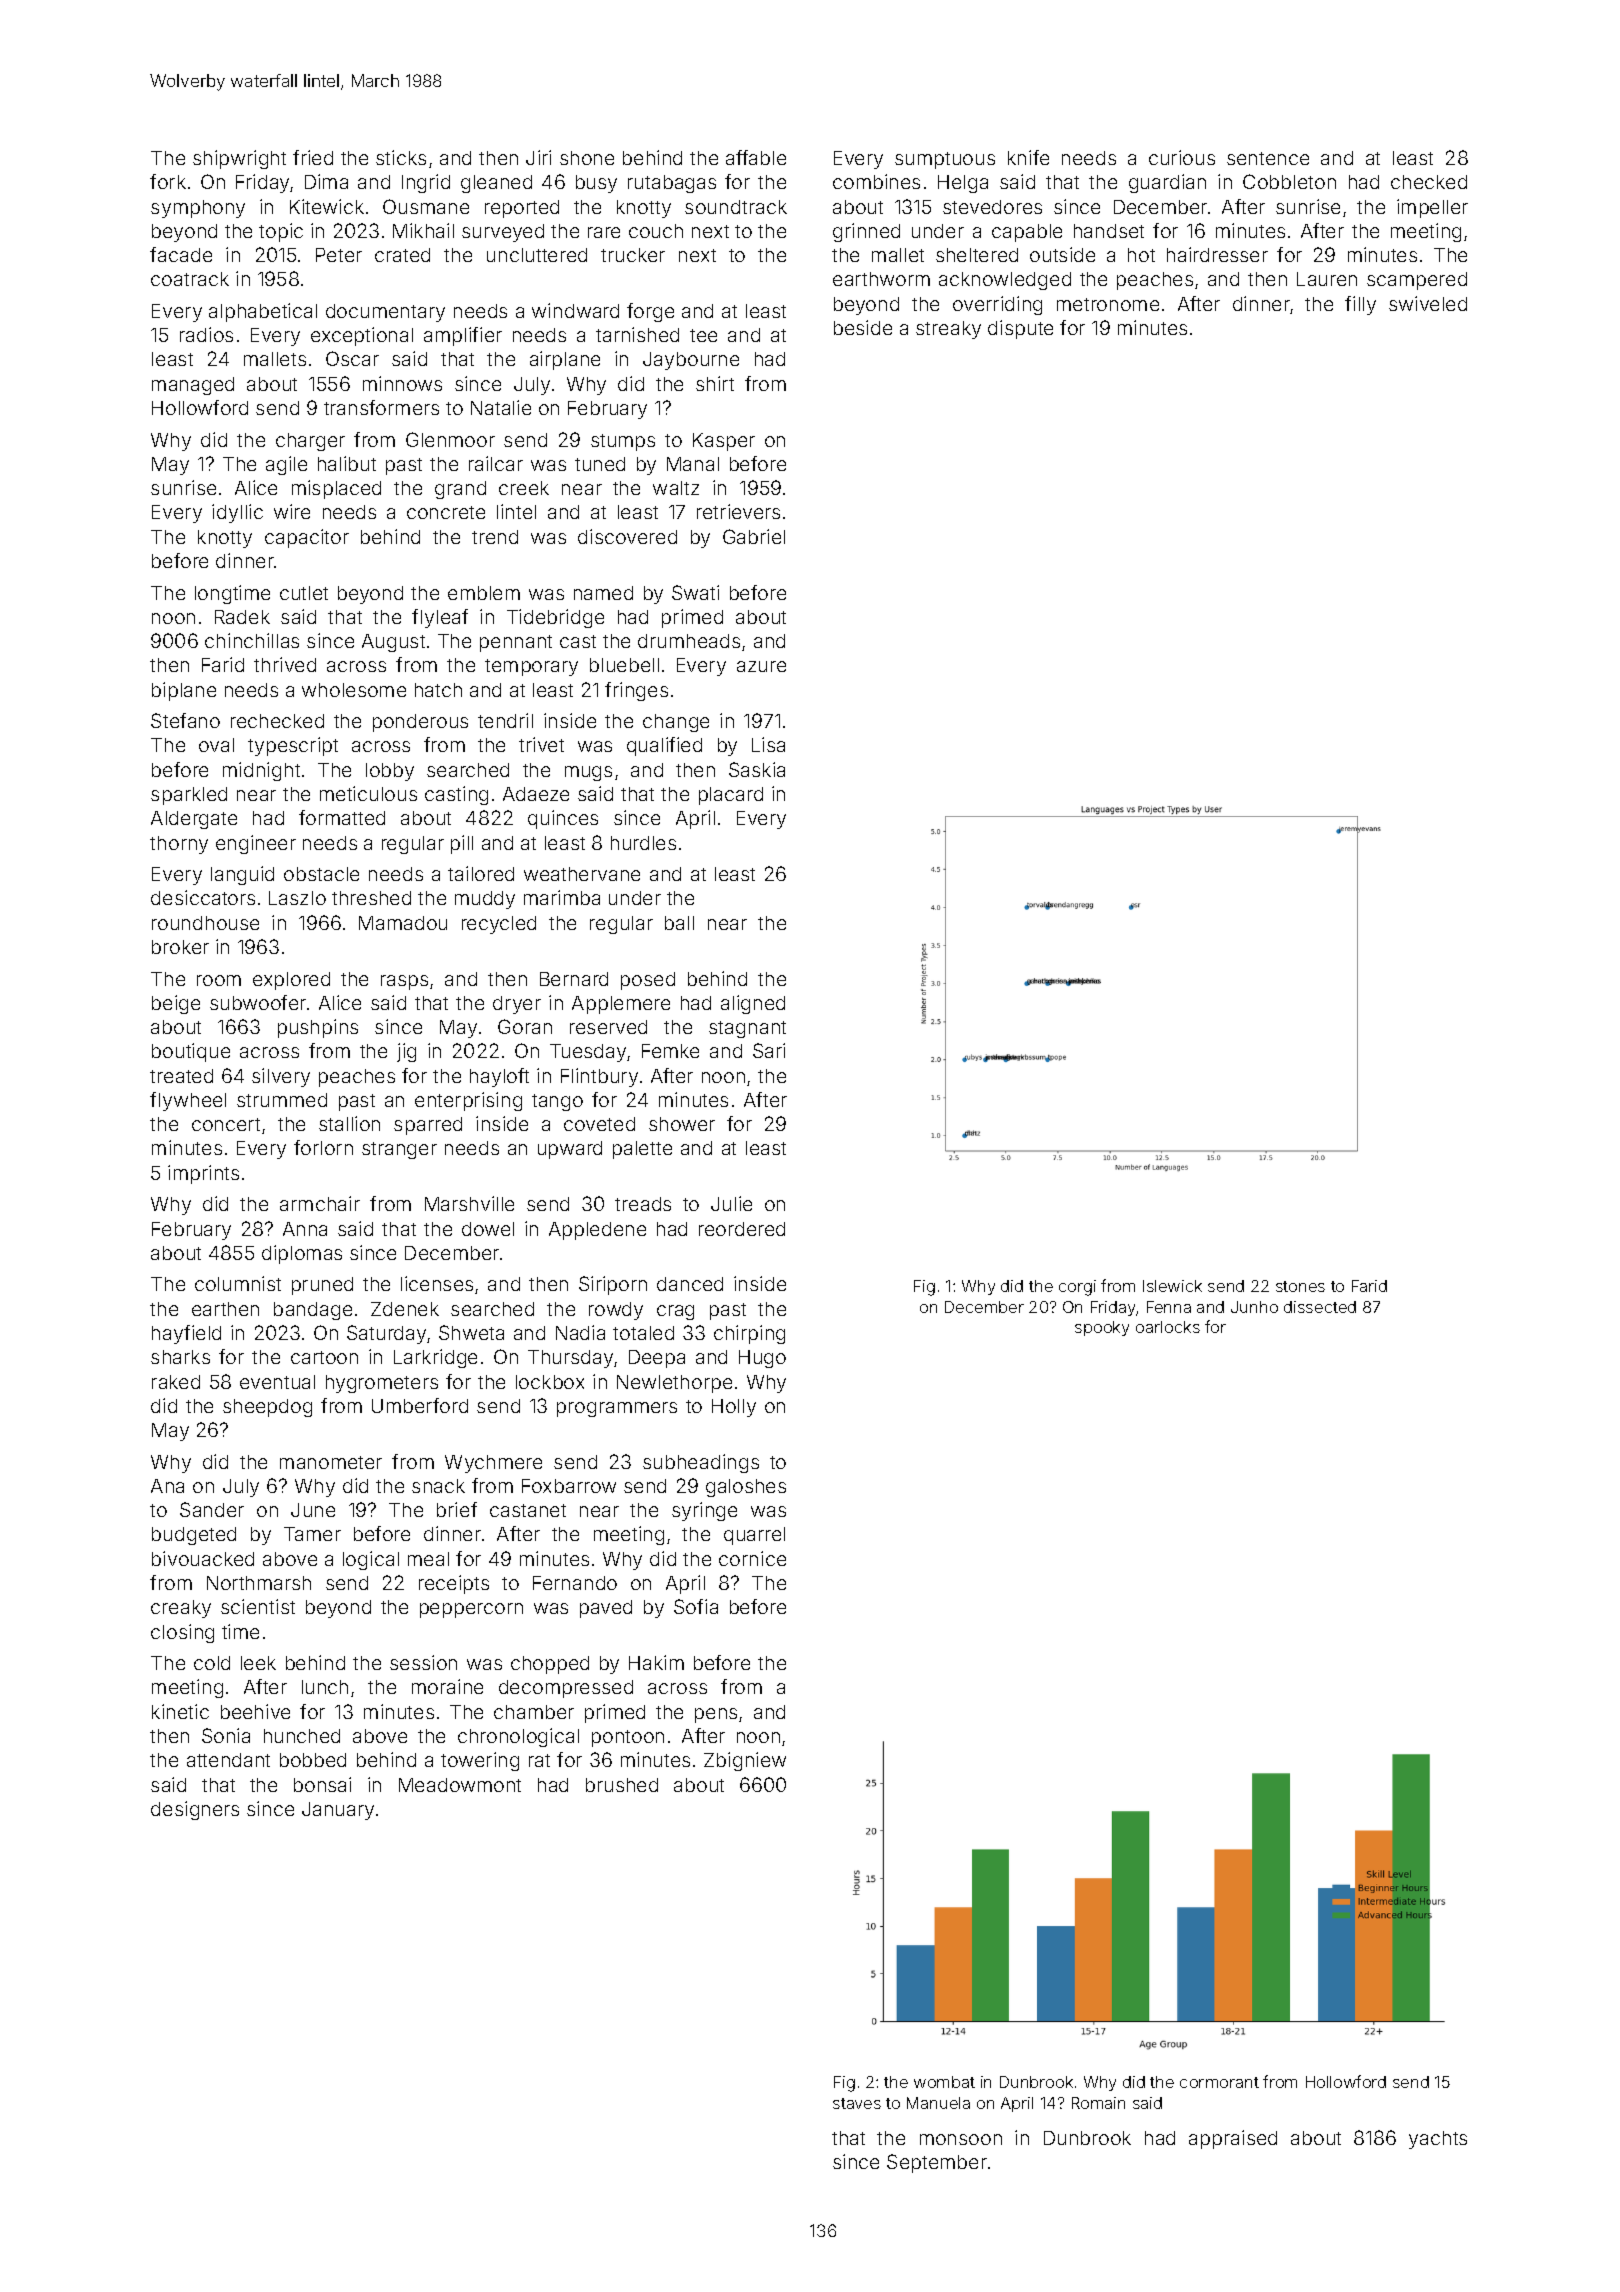  Describe the element at coordinates (753, 1004) in the document. I see `aligned` at that location.
